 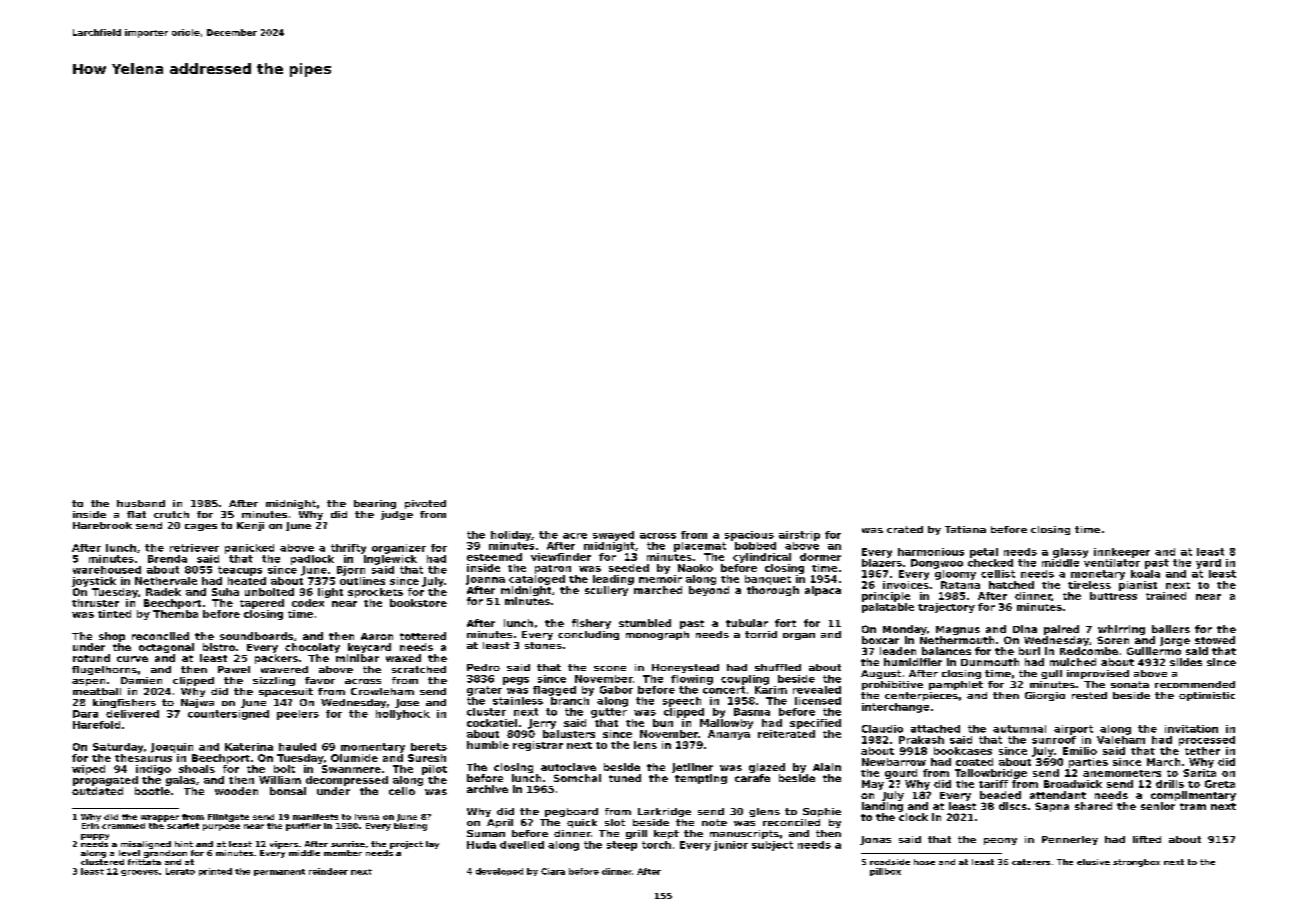 What do you see at coordinates (328, 871) in the screenshot?
I see `reindeer` at bounding box center [328, 871].
